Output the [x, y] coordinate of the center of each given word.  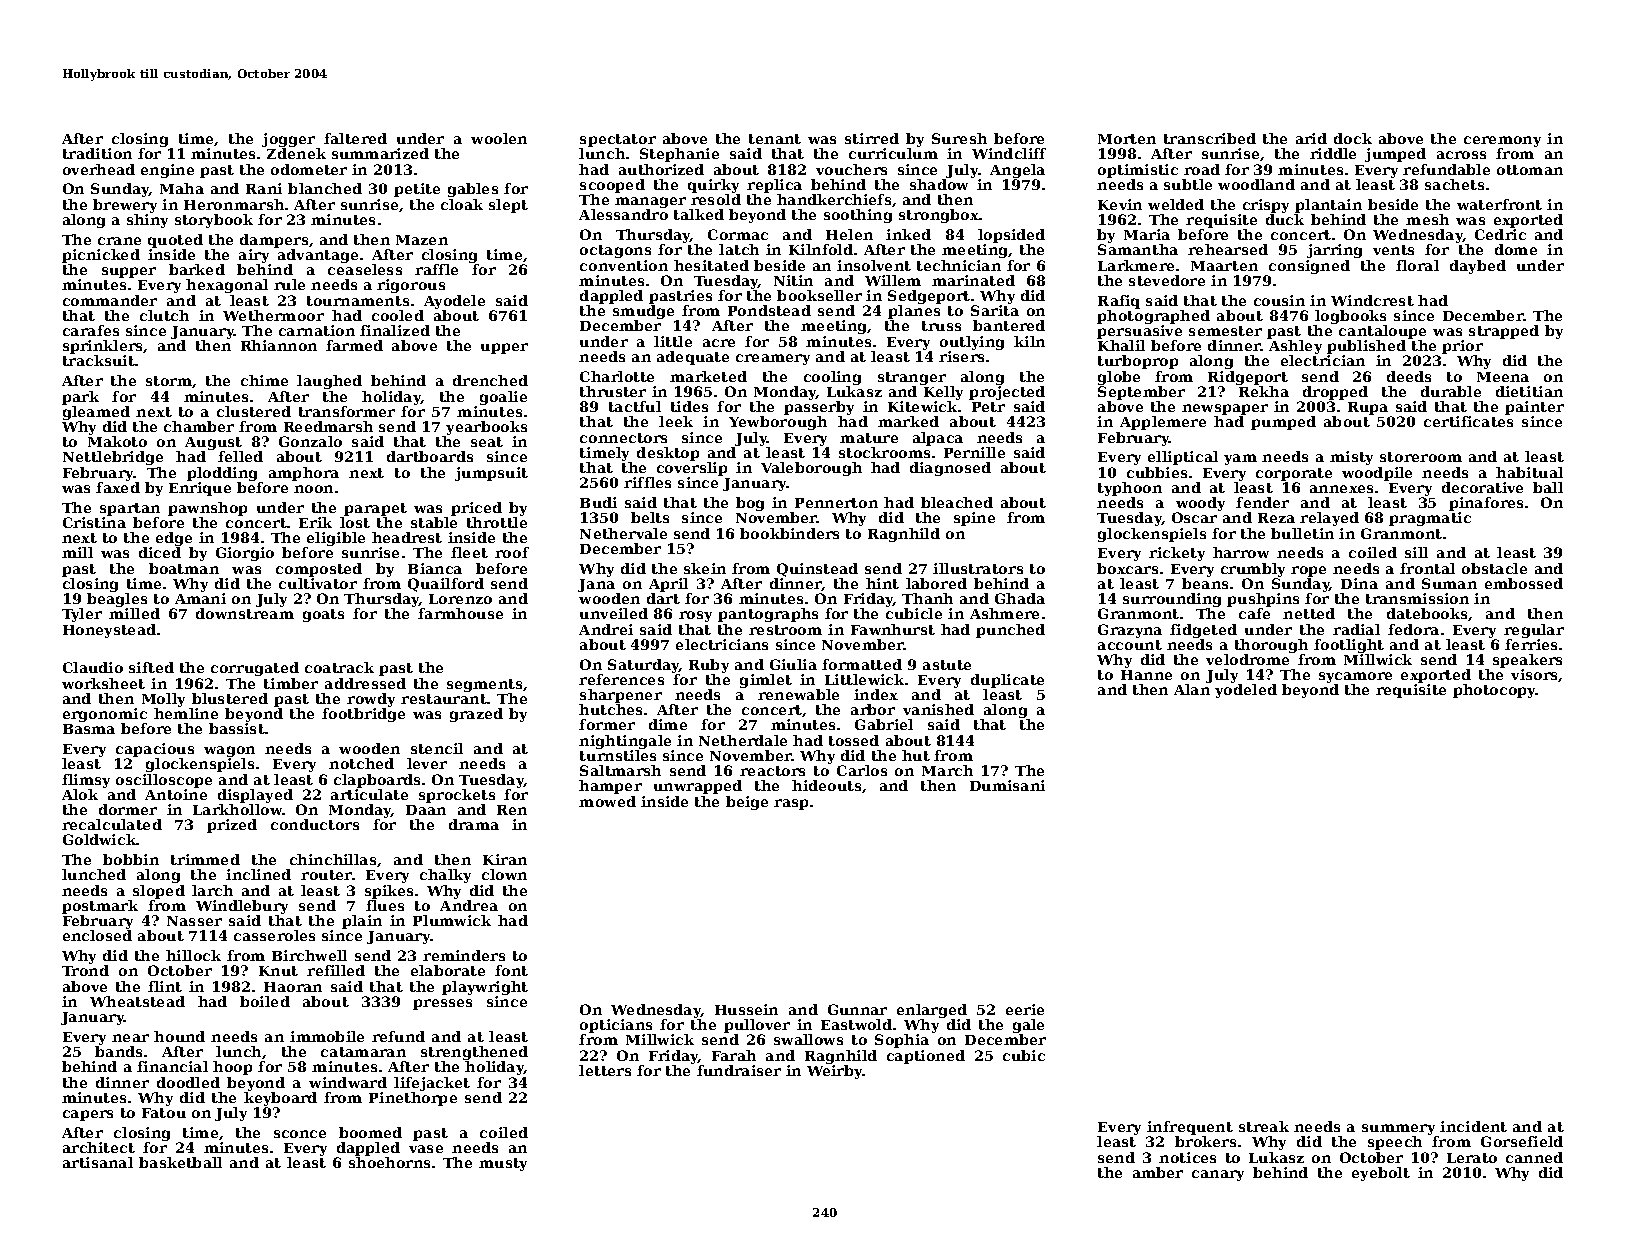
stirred [872, 138]
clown [504, 874]
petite [417, 190]
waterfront [1499, 204]
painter [1534, 408]
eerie [1025, 1009]
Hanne [1146, 675]
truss [941, 326]
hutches [610, 709]
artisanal [98, 1162]
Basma [89, 729]
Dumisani [1007, 785]
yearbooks [486, 428]
